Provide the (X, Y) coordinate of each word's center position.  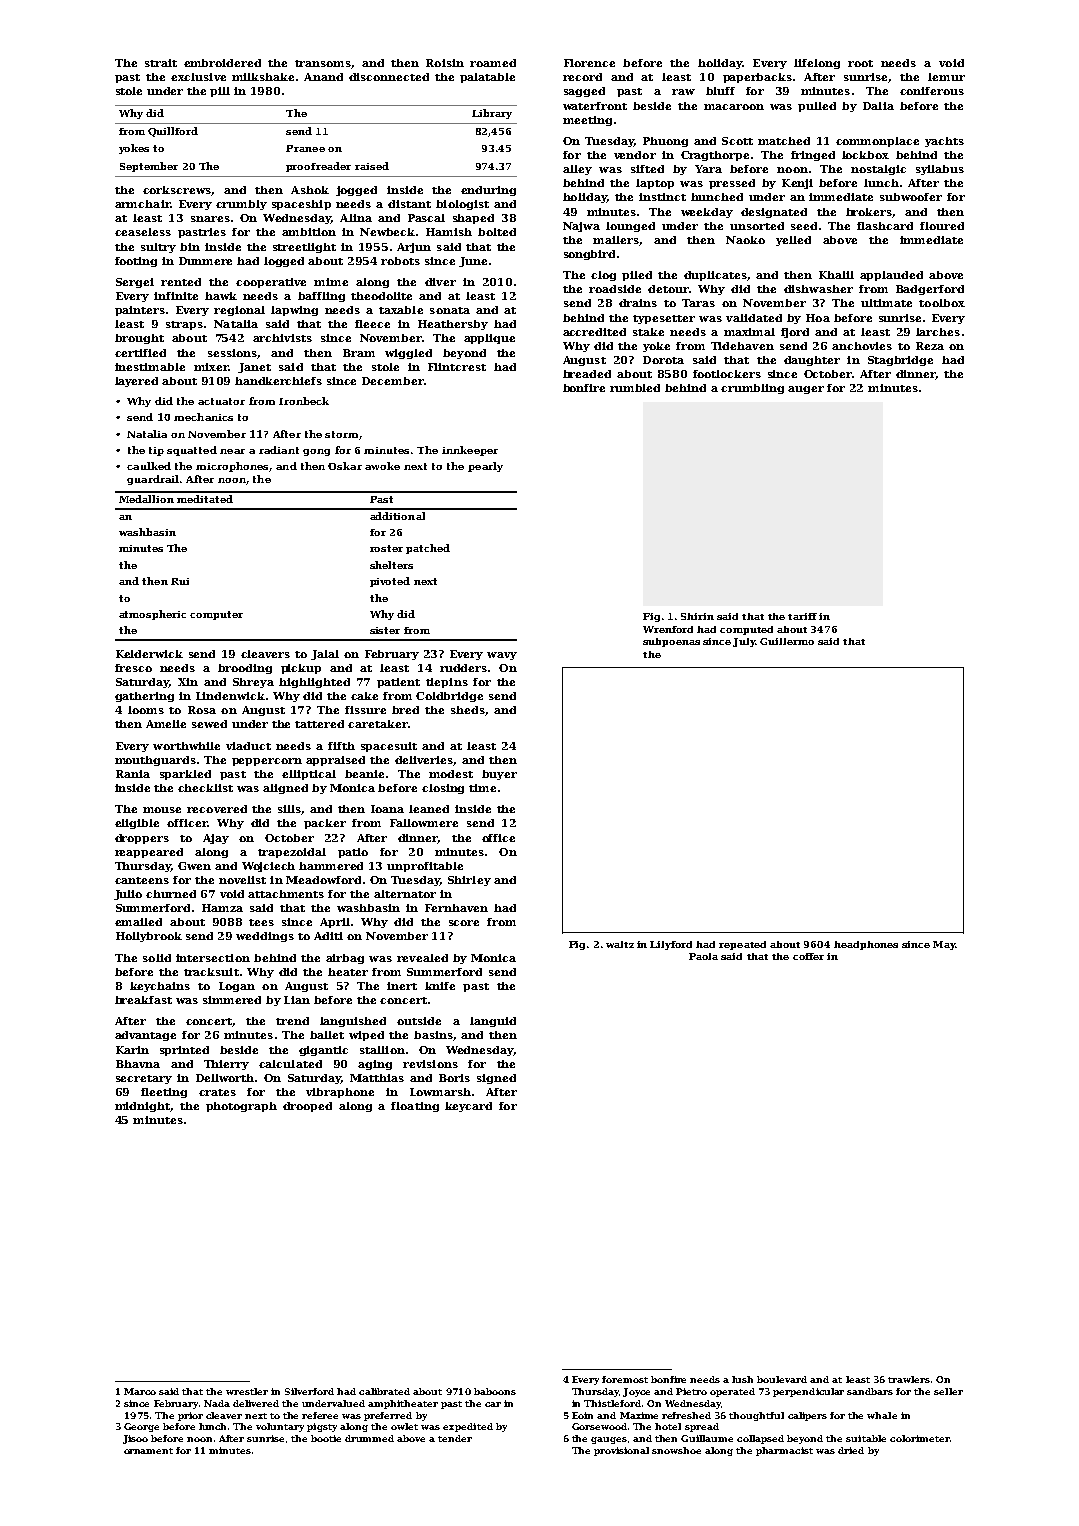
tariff (802, 616)
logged (284, 262)
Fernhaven (456, 908)
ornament (148, 1451)
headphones (866, 945)
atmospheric (152, 615)
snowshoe (676, 1450)
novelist (242, 880)
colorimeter (920, 1438)
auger (806, 390)
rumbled (635, 388)
